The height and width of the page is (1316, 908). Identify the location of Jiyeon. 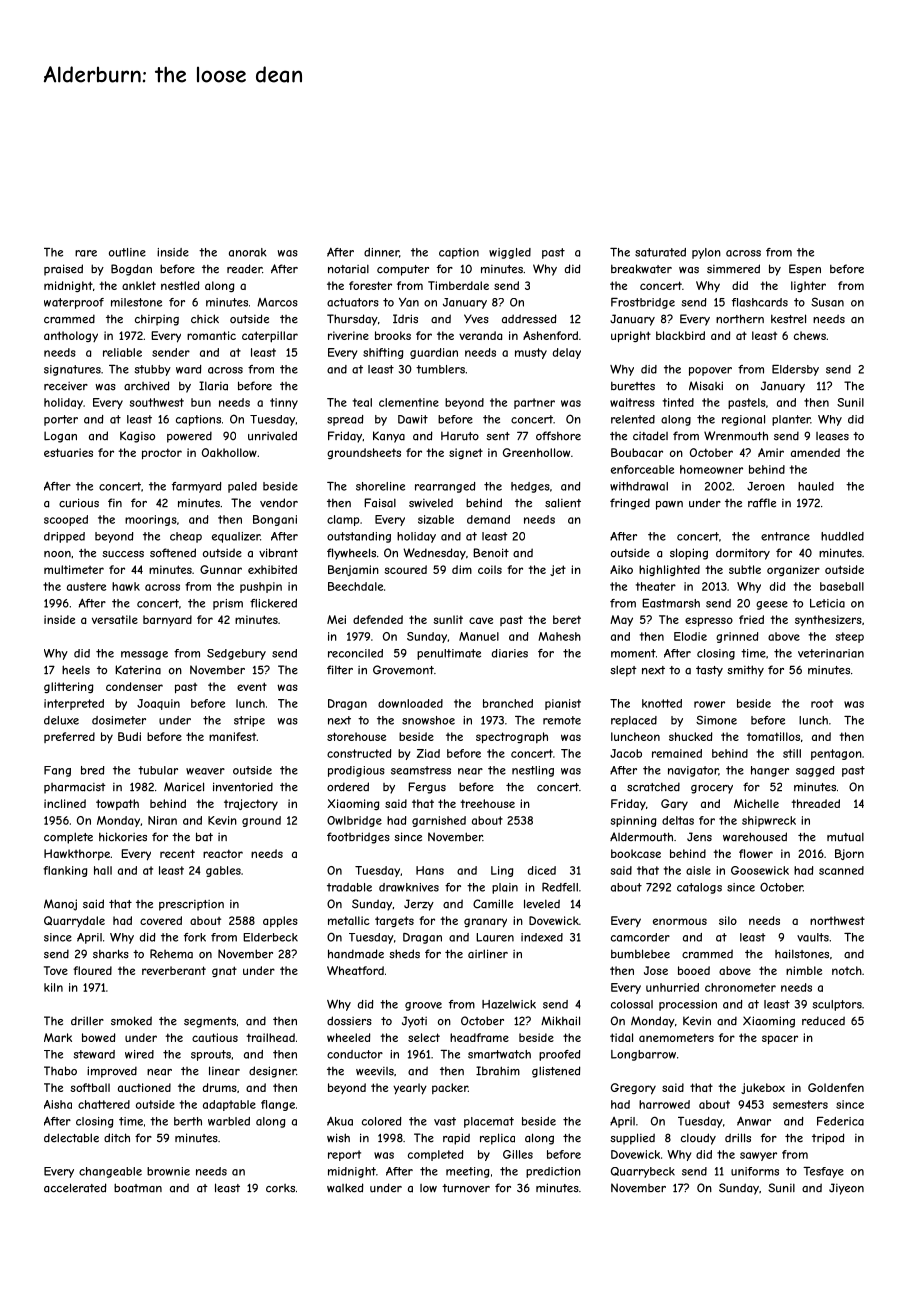
(846, 1189).
